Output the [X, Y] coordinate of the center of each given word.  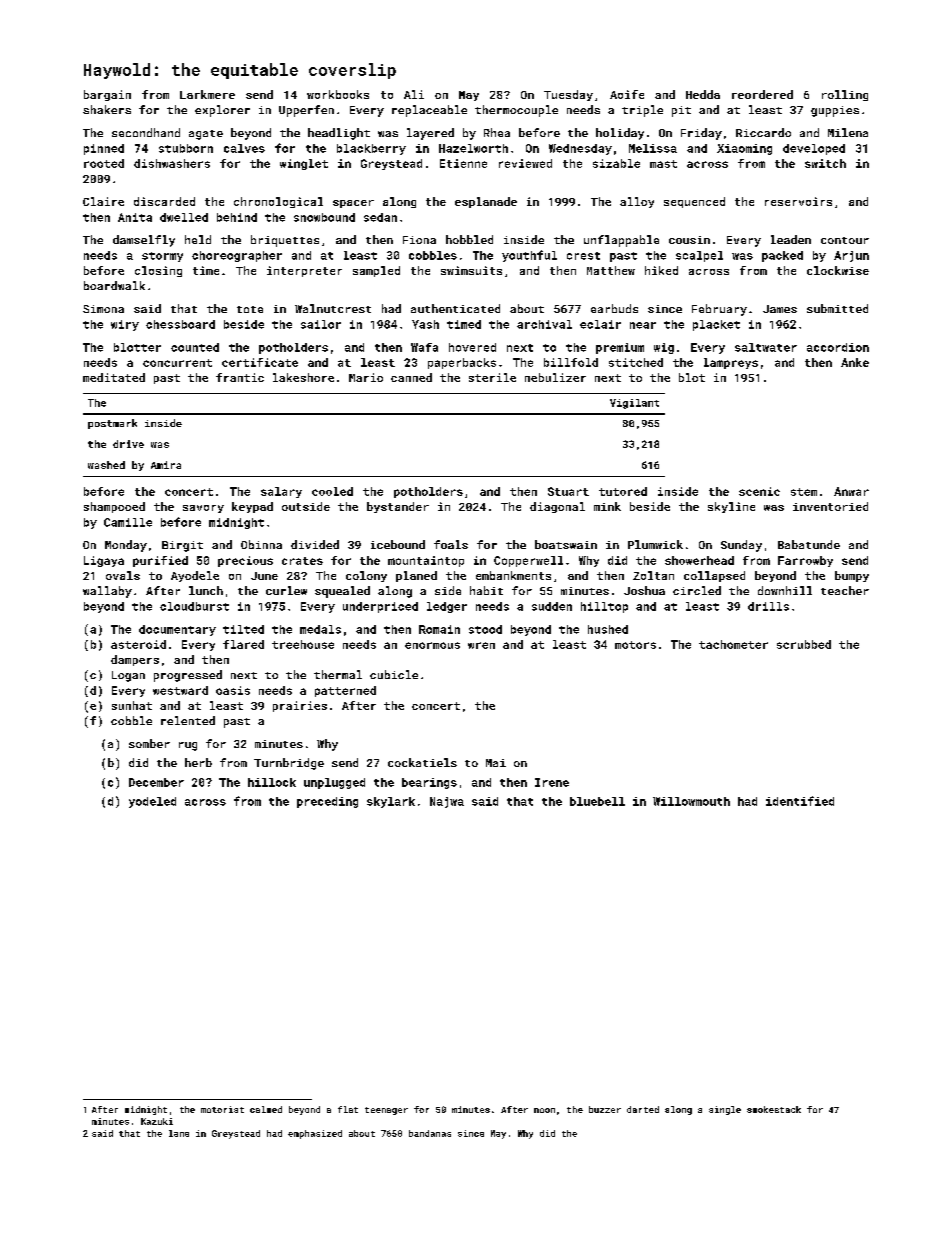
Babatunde [809, 544]
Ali [414, 94]
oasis [233, 690]
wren [481, 645]
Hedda [703, 94]
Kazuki [157, 1121]
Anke [855, 362]
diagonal [557, 507]
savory [203, 509]
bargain [107, 95]
